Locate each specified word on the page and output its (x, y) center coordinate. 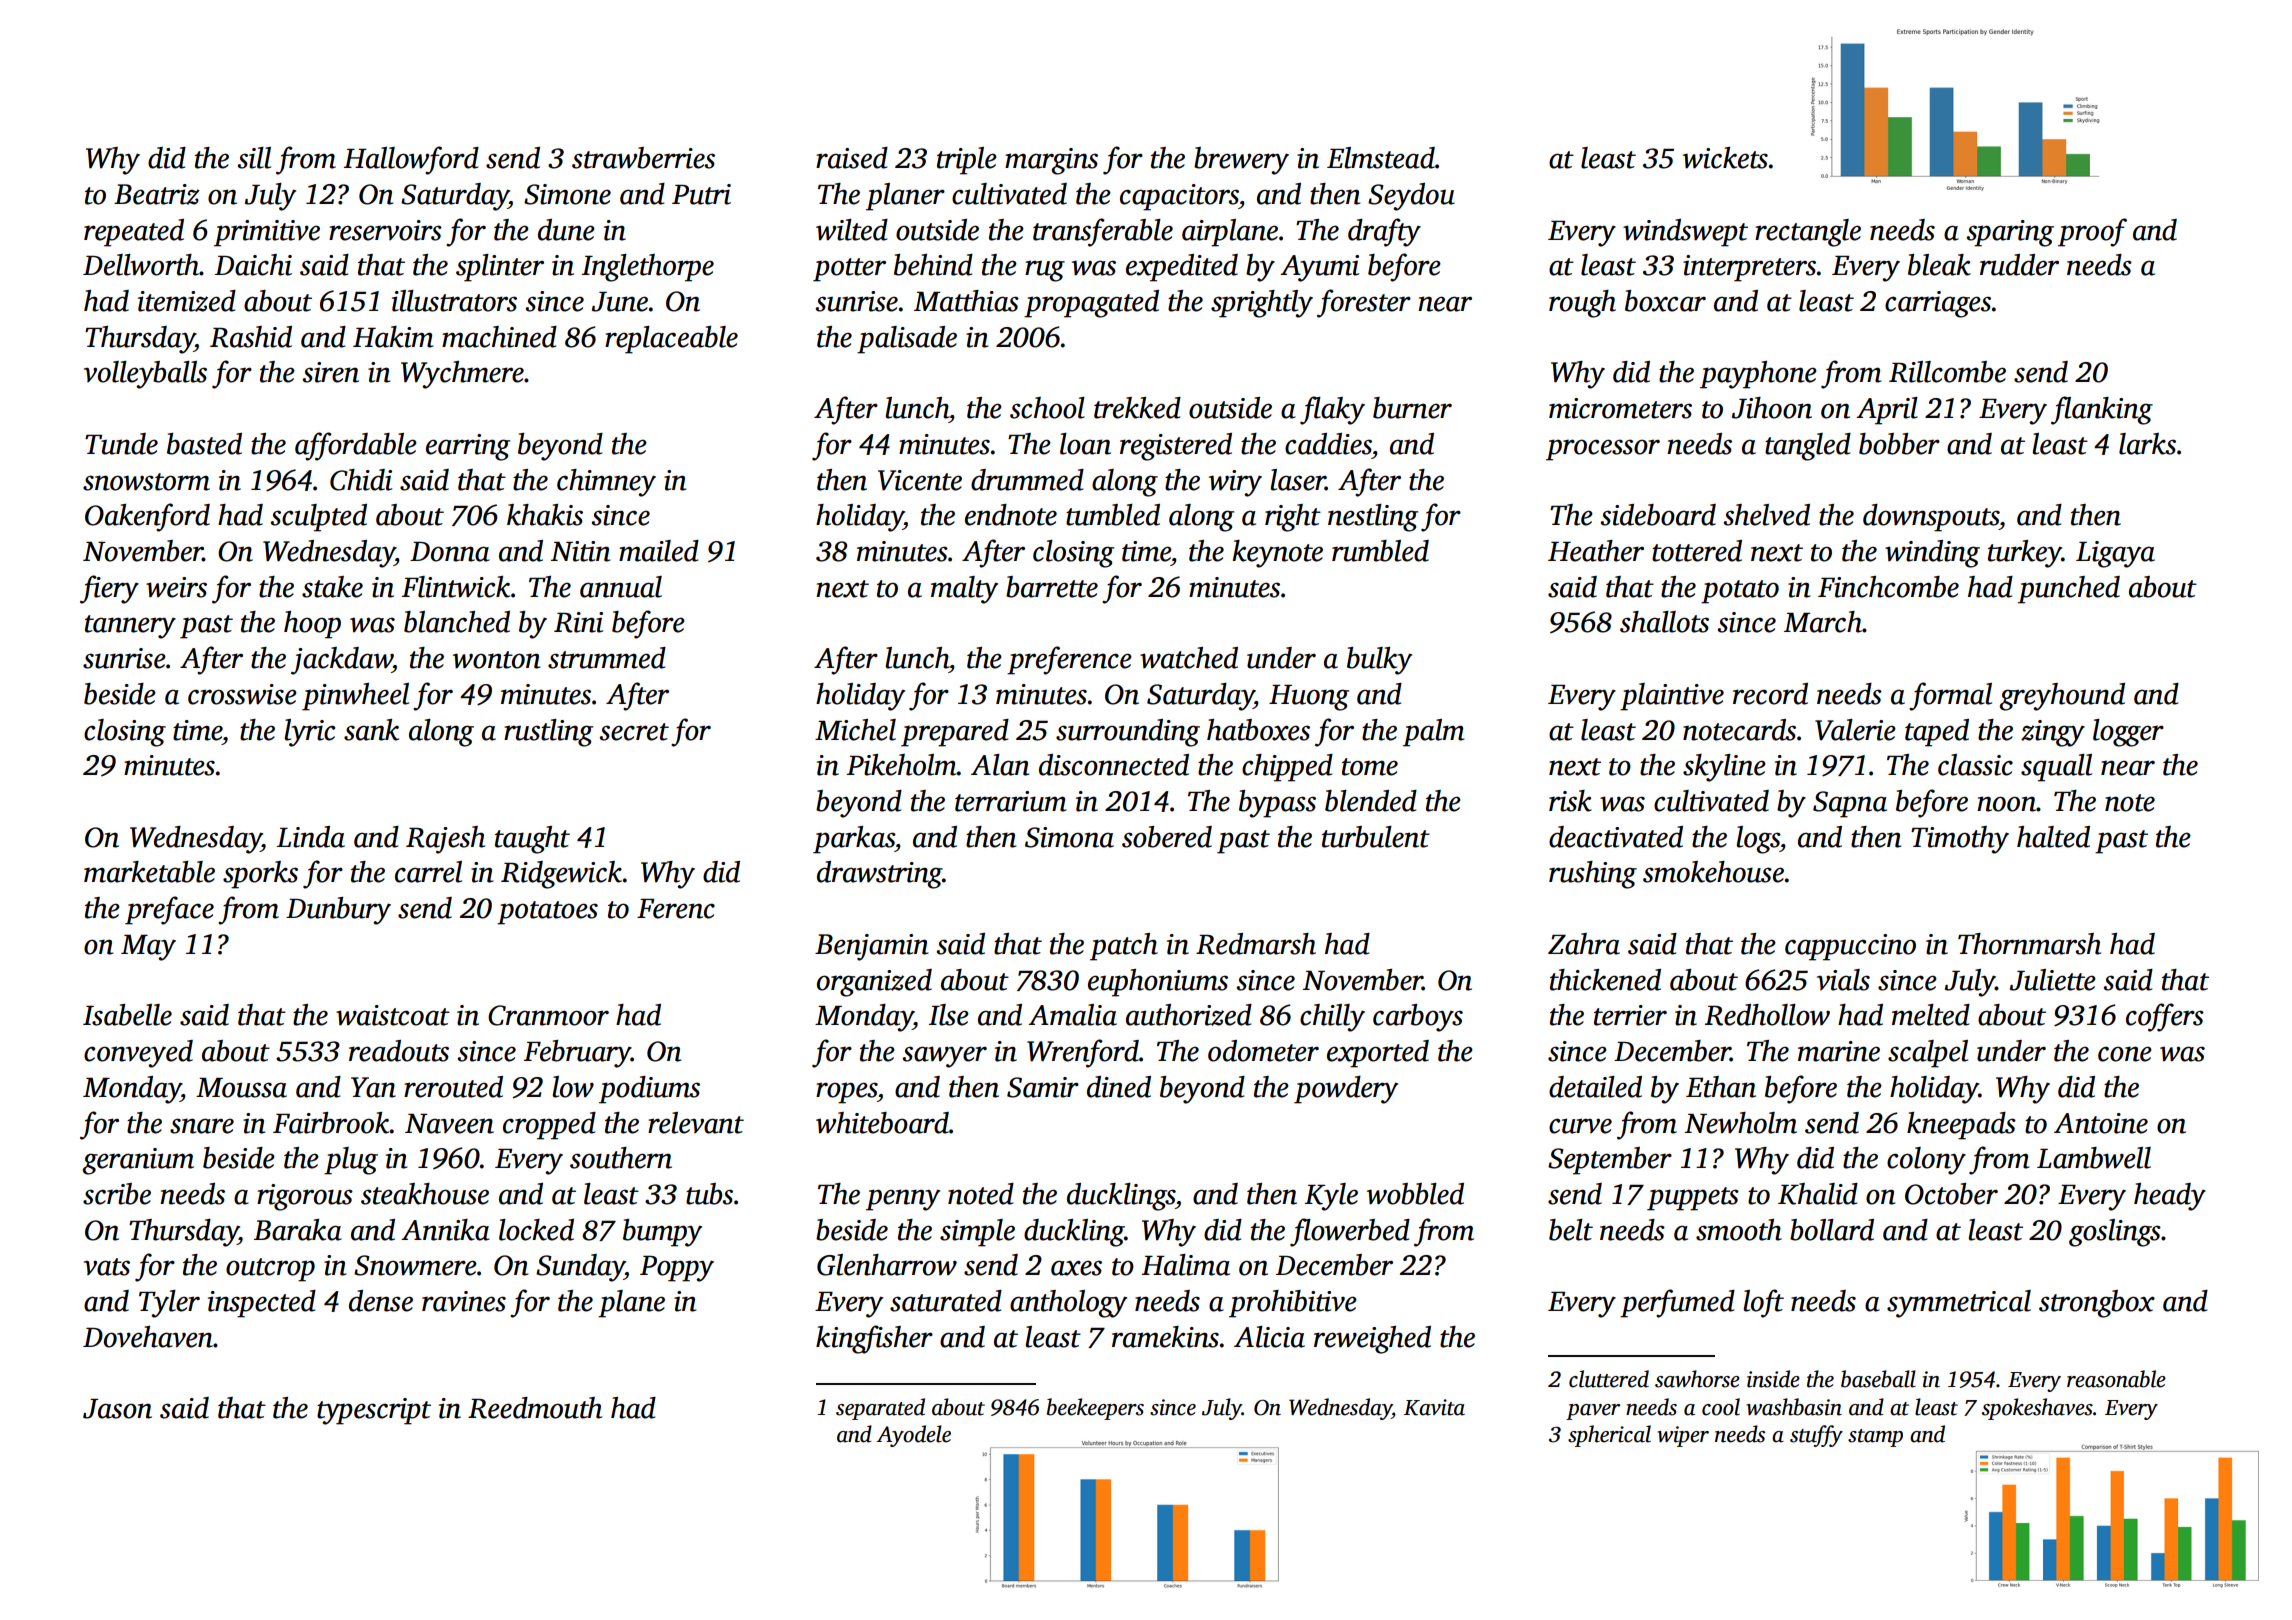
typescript (374, 1411)
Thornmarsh (2029, 944)
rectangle (1808, 233)
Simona (1069, 837)
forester (1364, 303)
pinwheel (355, 697)
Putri (701, 194)
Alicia (1269, 1337)
